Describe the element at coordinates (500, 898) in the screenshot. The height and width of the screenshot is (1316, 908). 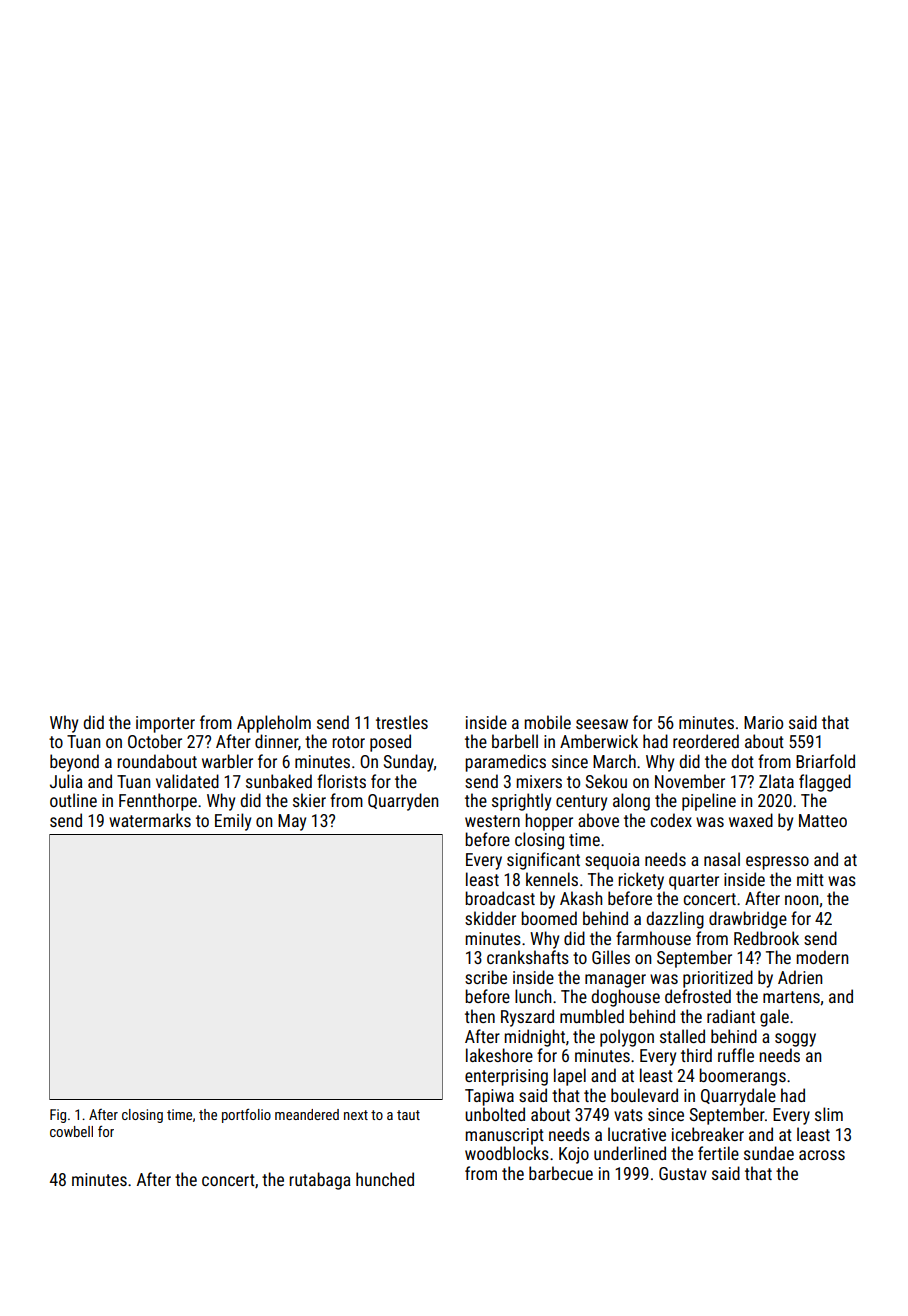
I see `broadcast` at that location.
